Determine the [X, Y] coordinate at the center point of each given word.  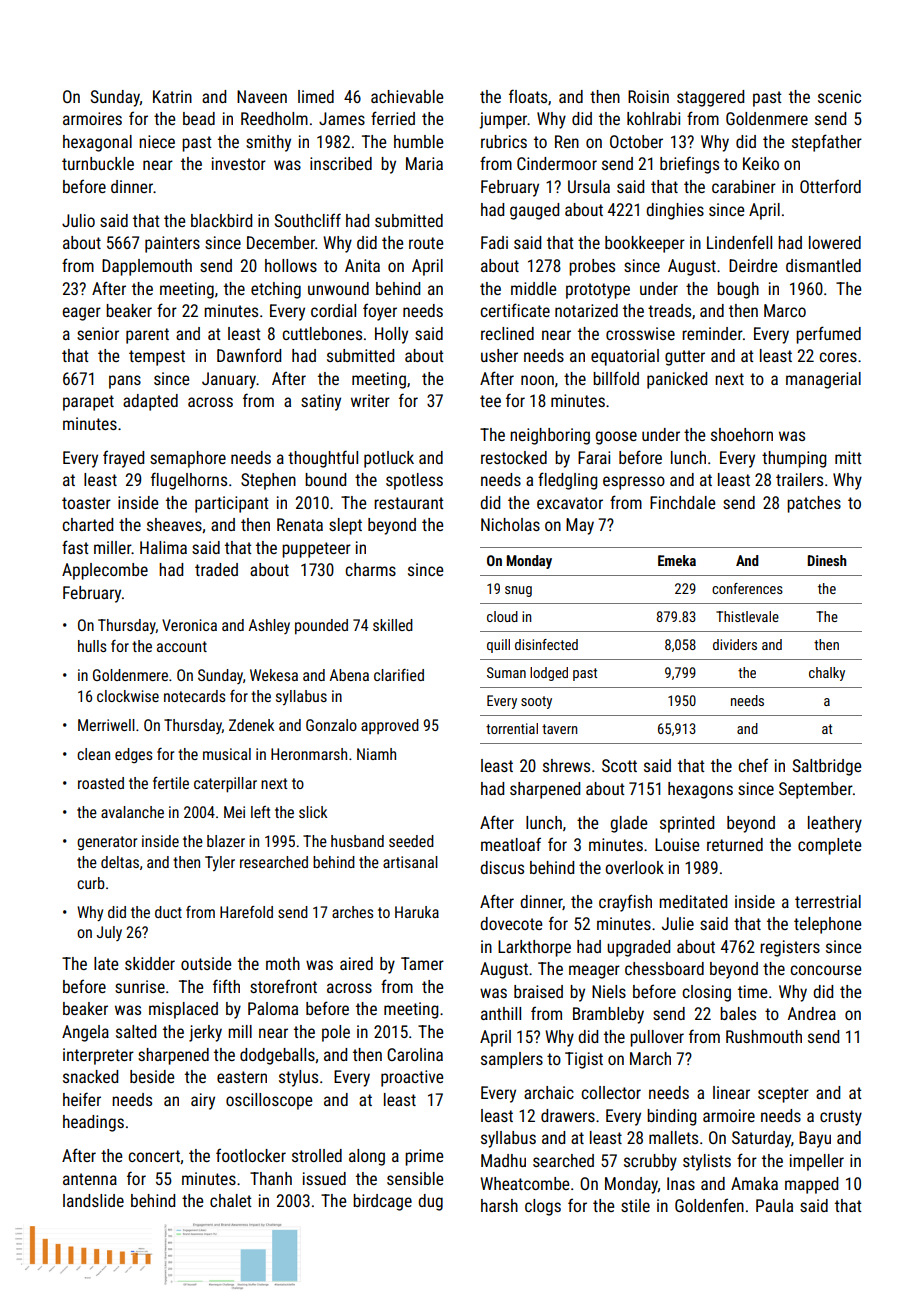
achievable [407, 96]
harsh [499, 1205]
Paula [774, 1205]
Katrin [172, 96]
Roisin [648, 96]
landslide [93, 1200]
